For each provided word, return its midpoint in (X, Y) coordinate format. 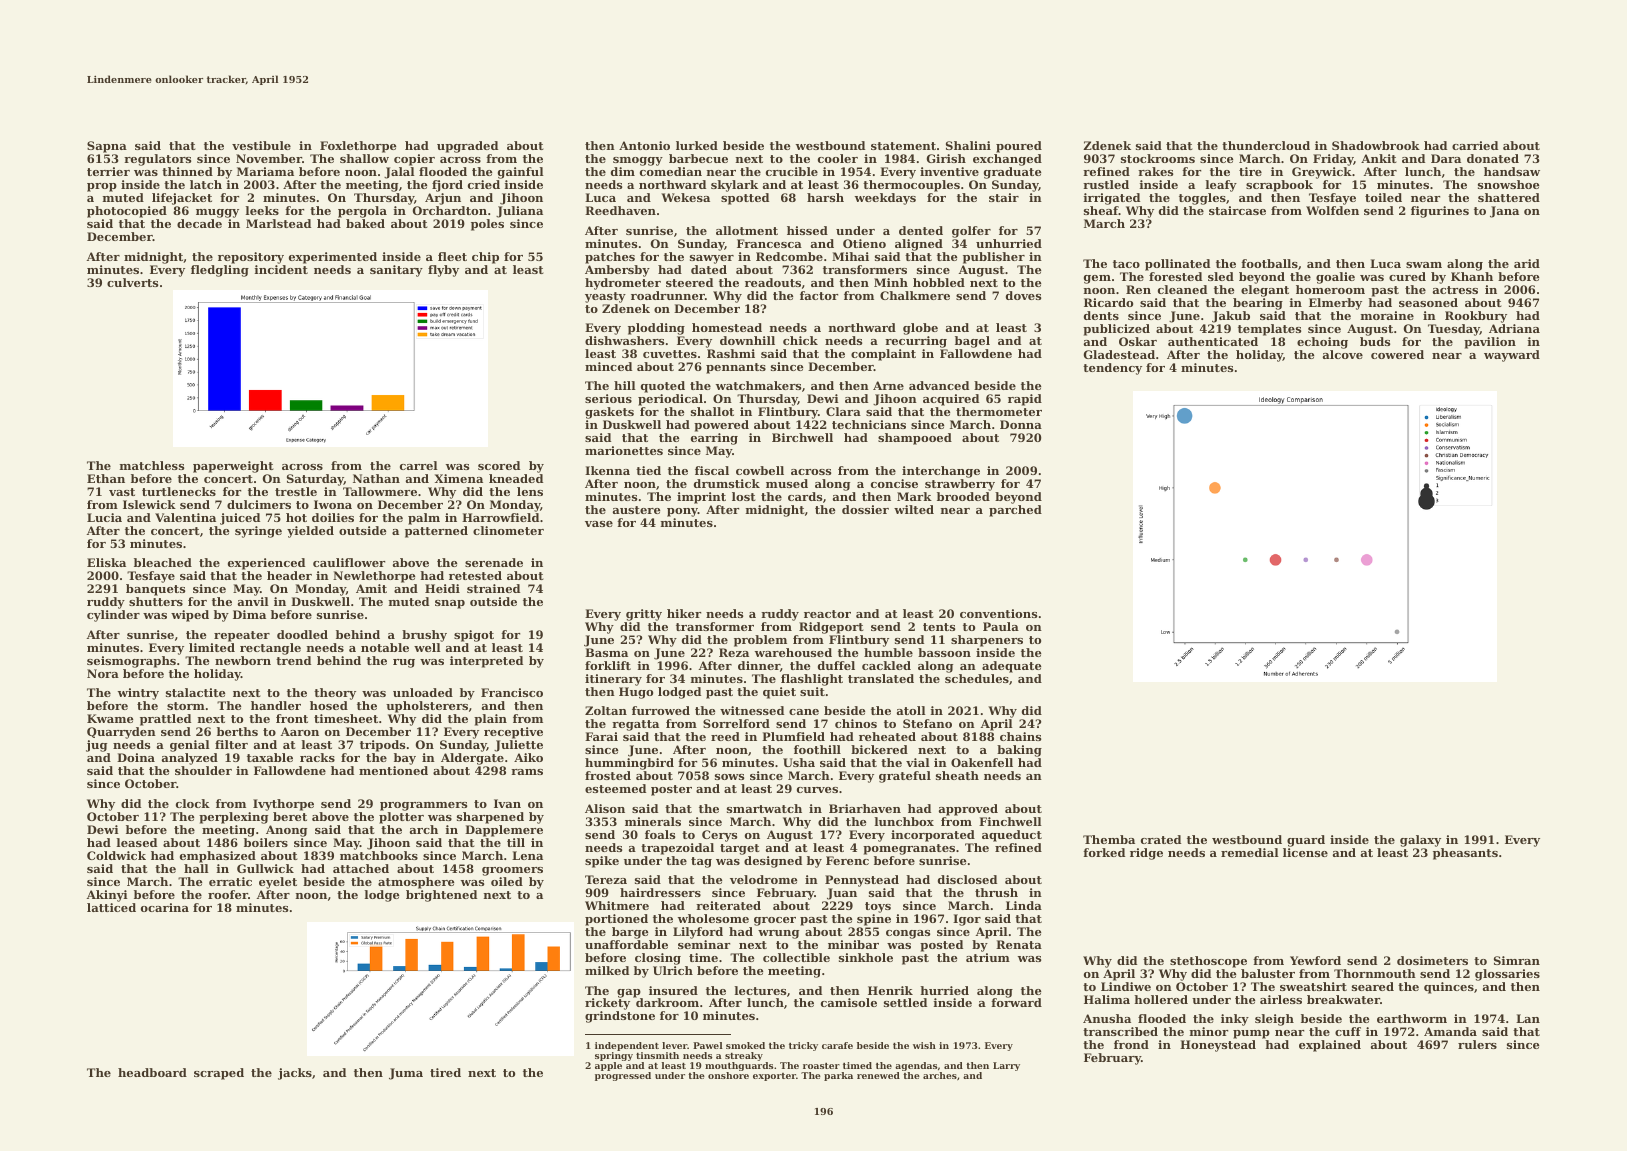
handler (276, 705)
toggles (1202, 199)
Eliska (106, 562)
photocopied (127, 212)
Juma (406, 1074)
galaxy (1420, 841)
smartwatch (764, 808)
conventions (998, 613)
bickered (879, 749)
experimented (333, 258)
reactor (827, 614)
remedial (1250, 852)
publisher (994, 258)
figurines (1440, 212)
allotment (747, 230)
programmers (423, 806)
